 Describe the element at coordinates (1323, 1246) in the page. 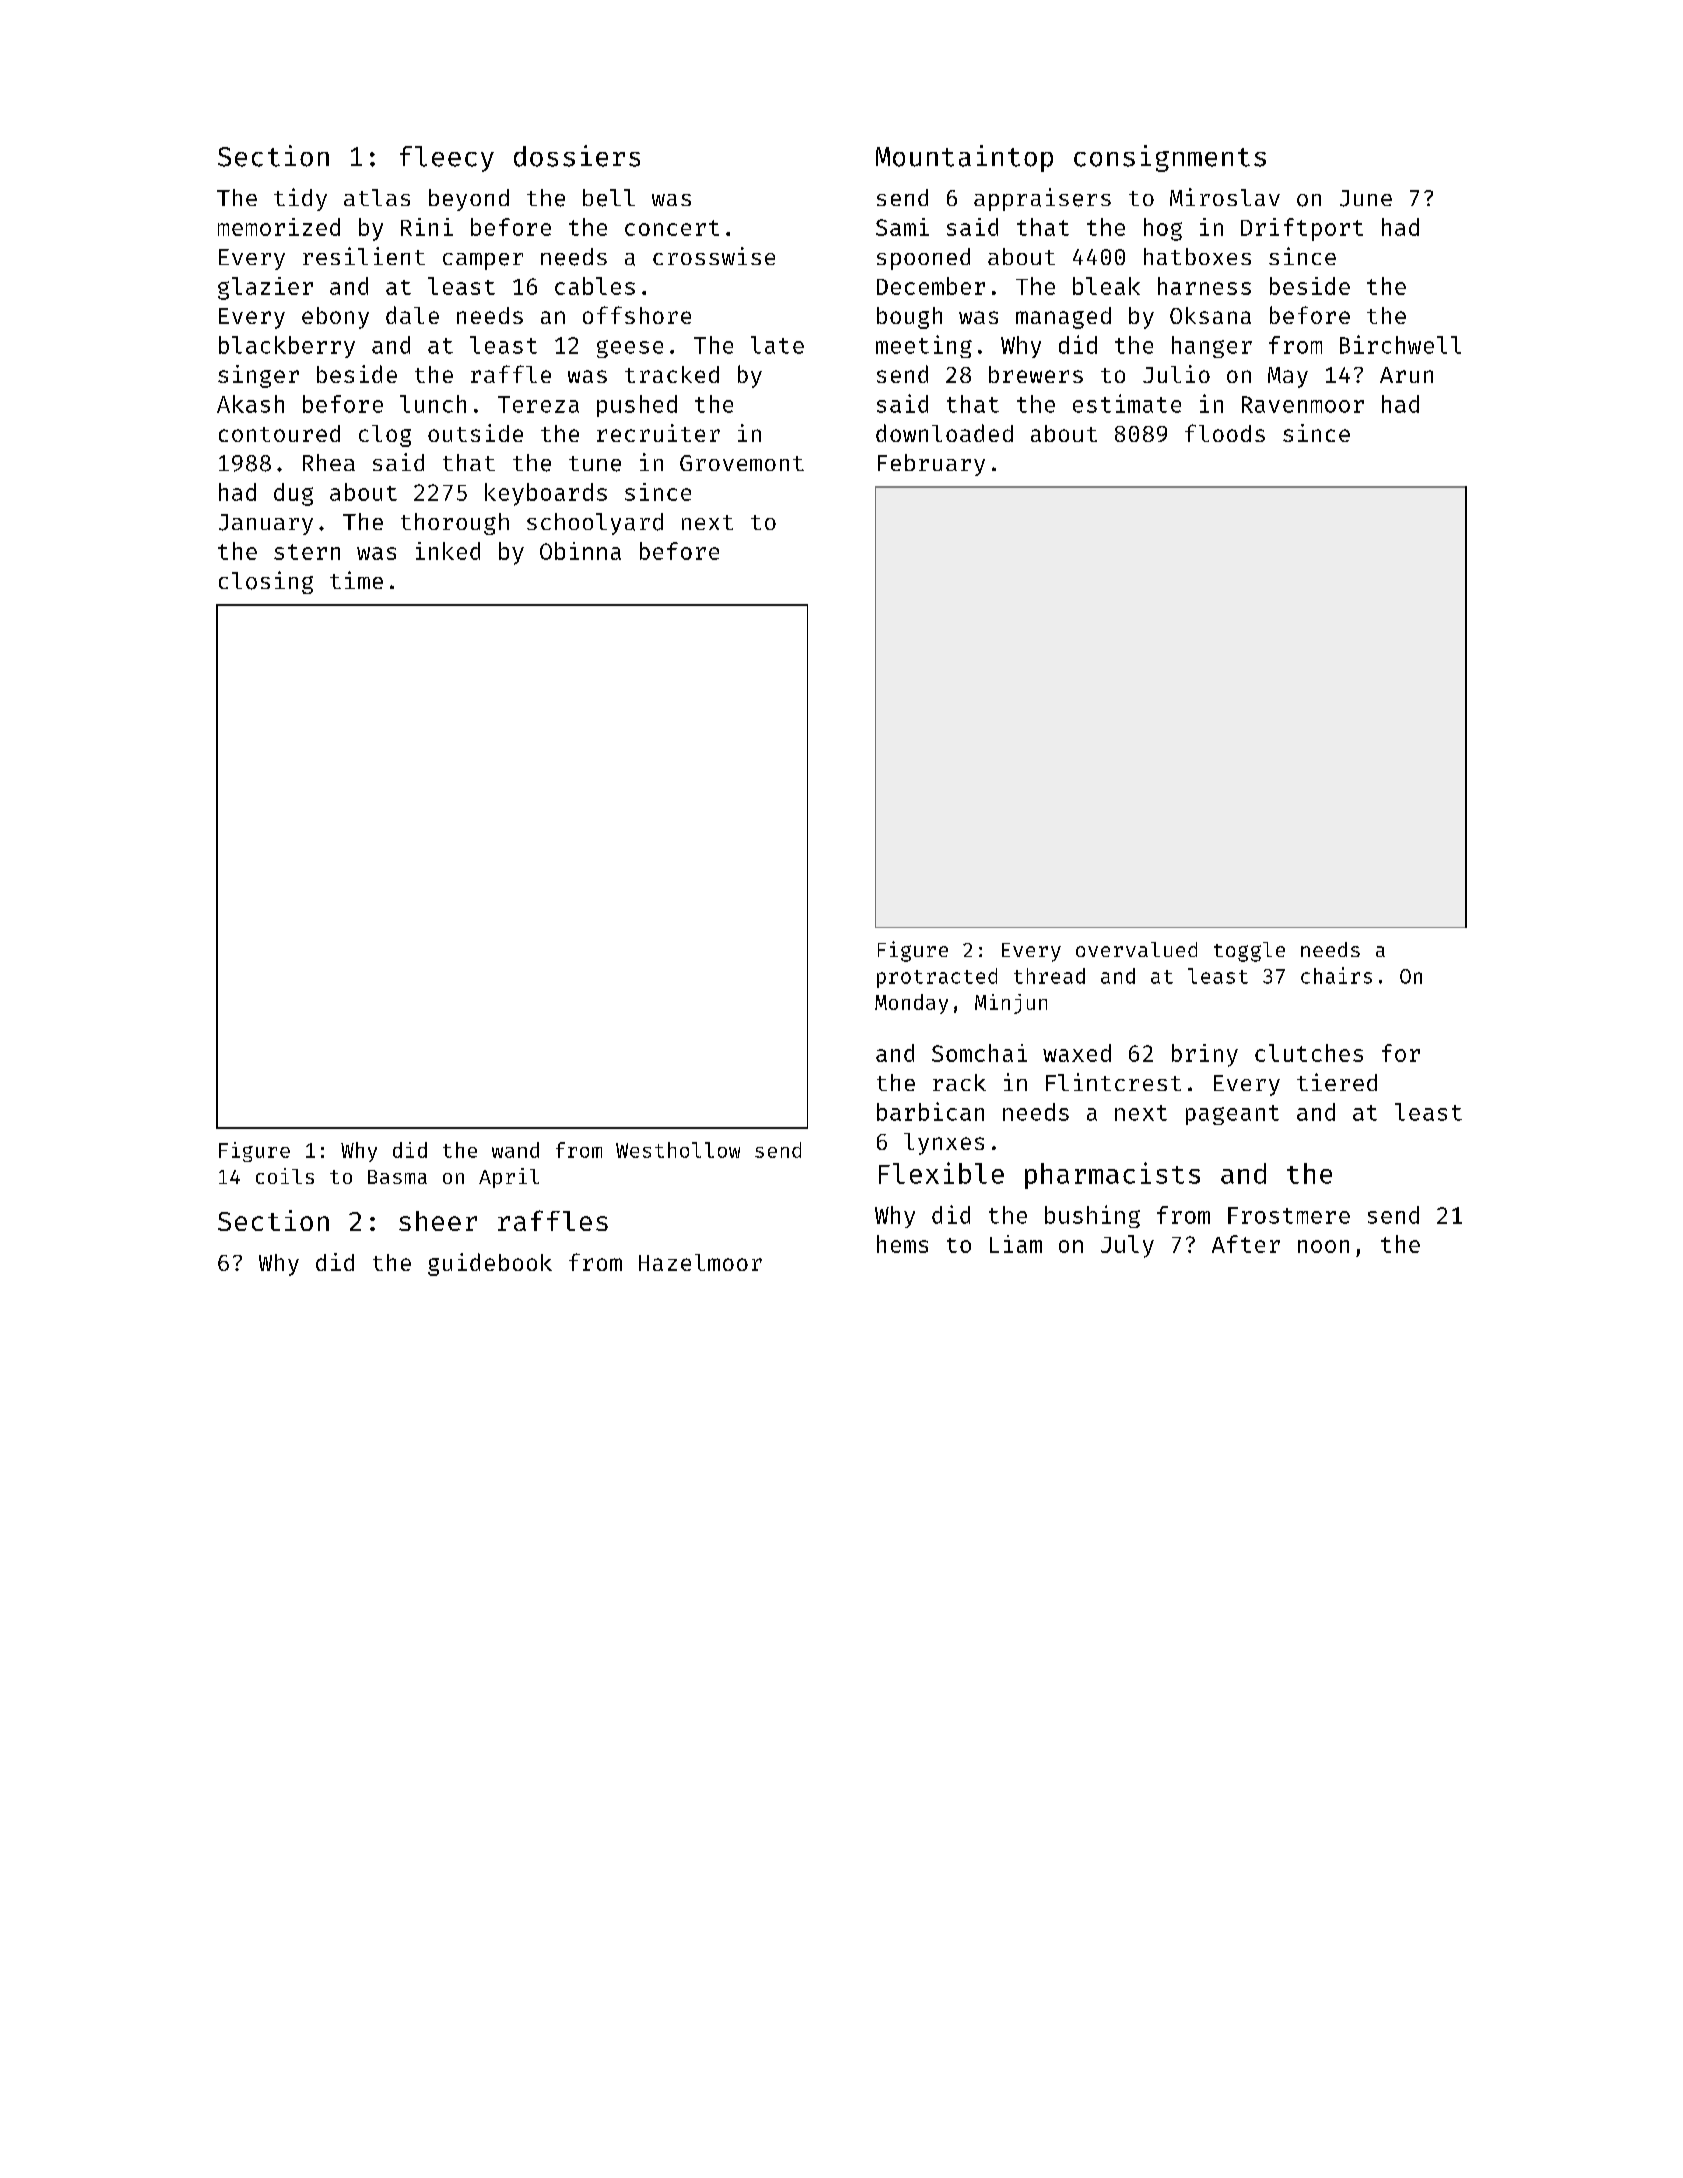

I see `noon` at that location.
